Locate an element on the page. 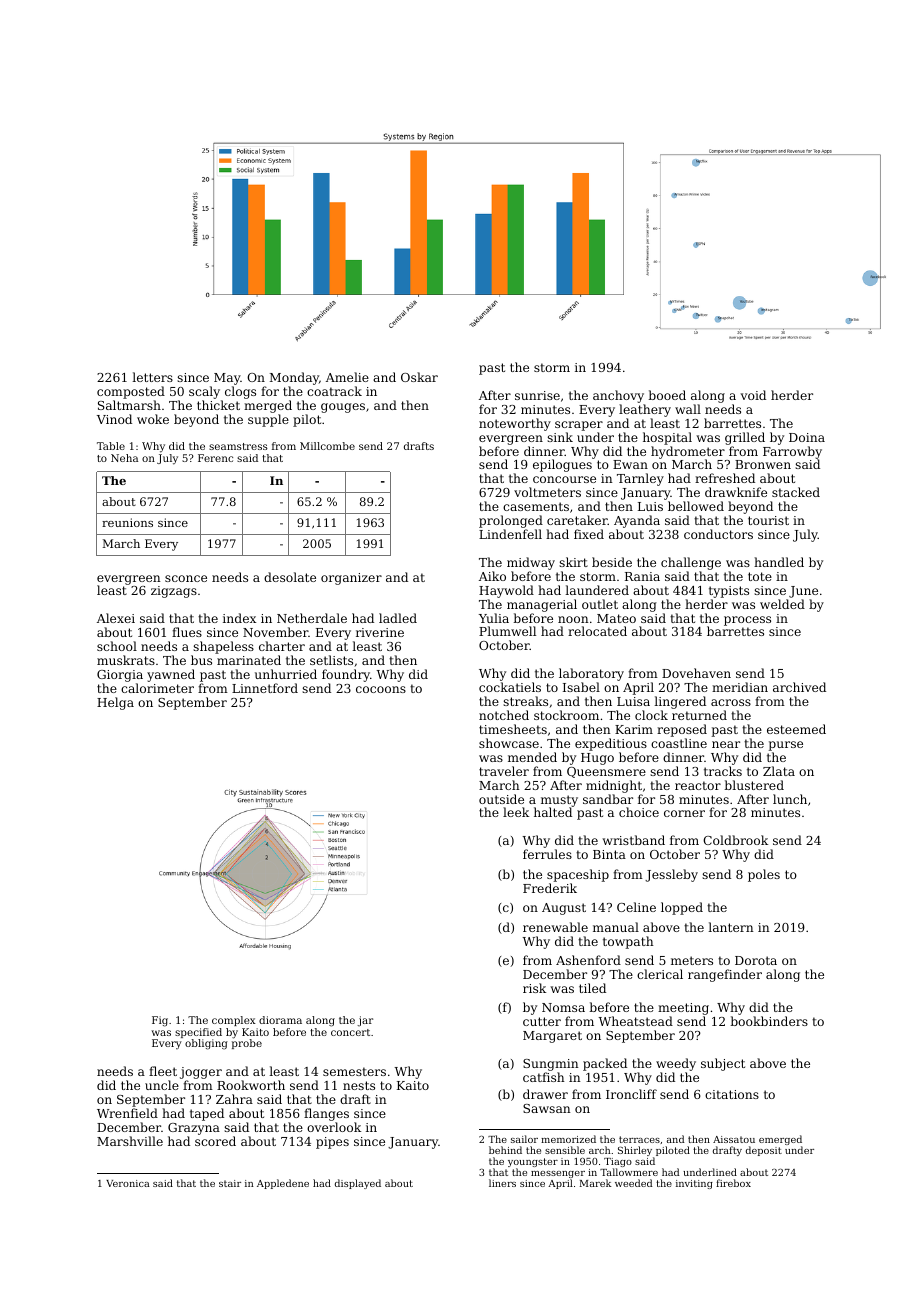  prolonged is located at coordinates (511, 521).
